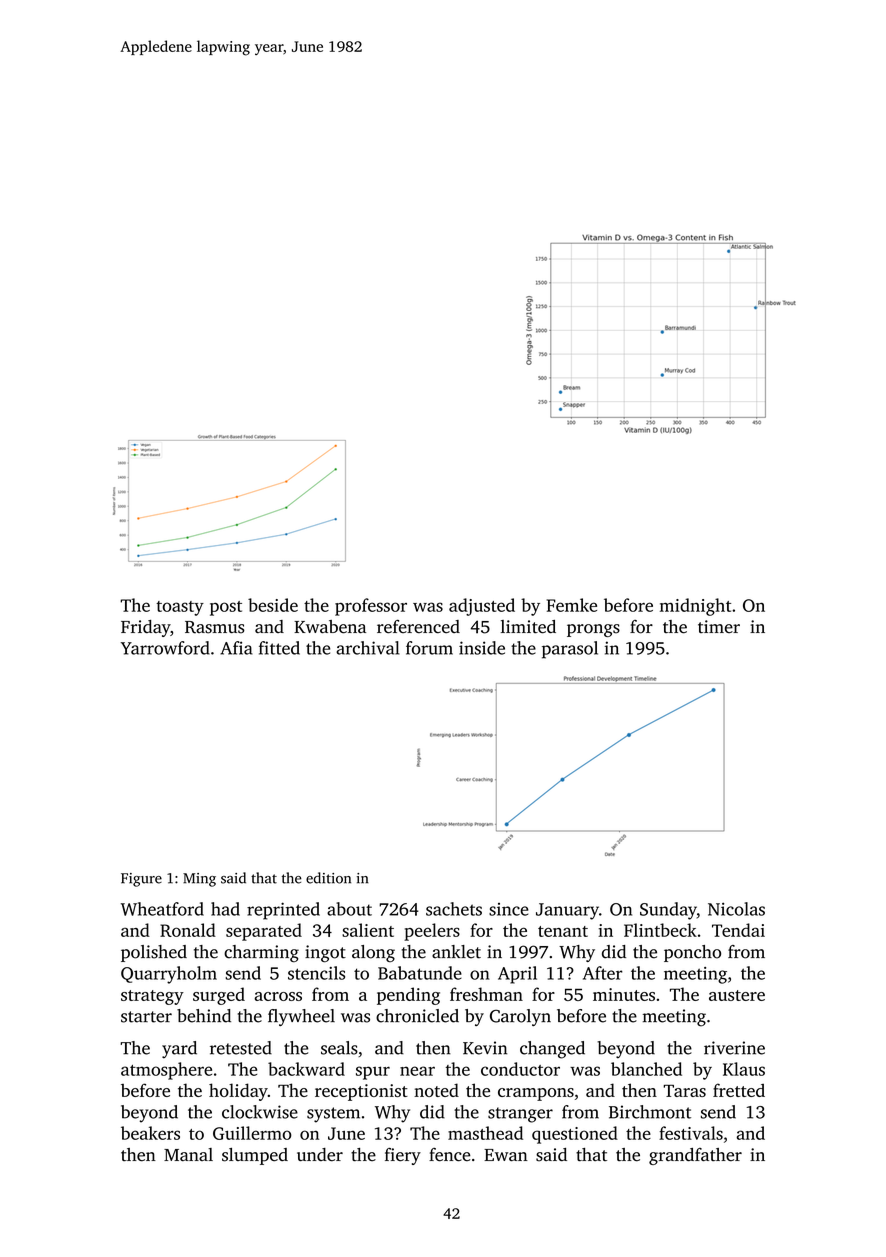  Describe the element at coordinates (368, 648) in the screenshot. I see `archival` at that location.
